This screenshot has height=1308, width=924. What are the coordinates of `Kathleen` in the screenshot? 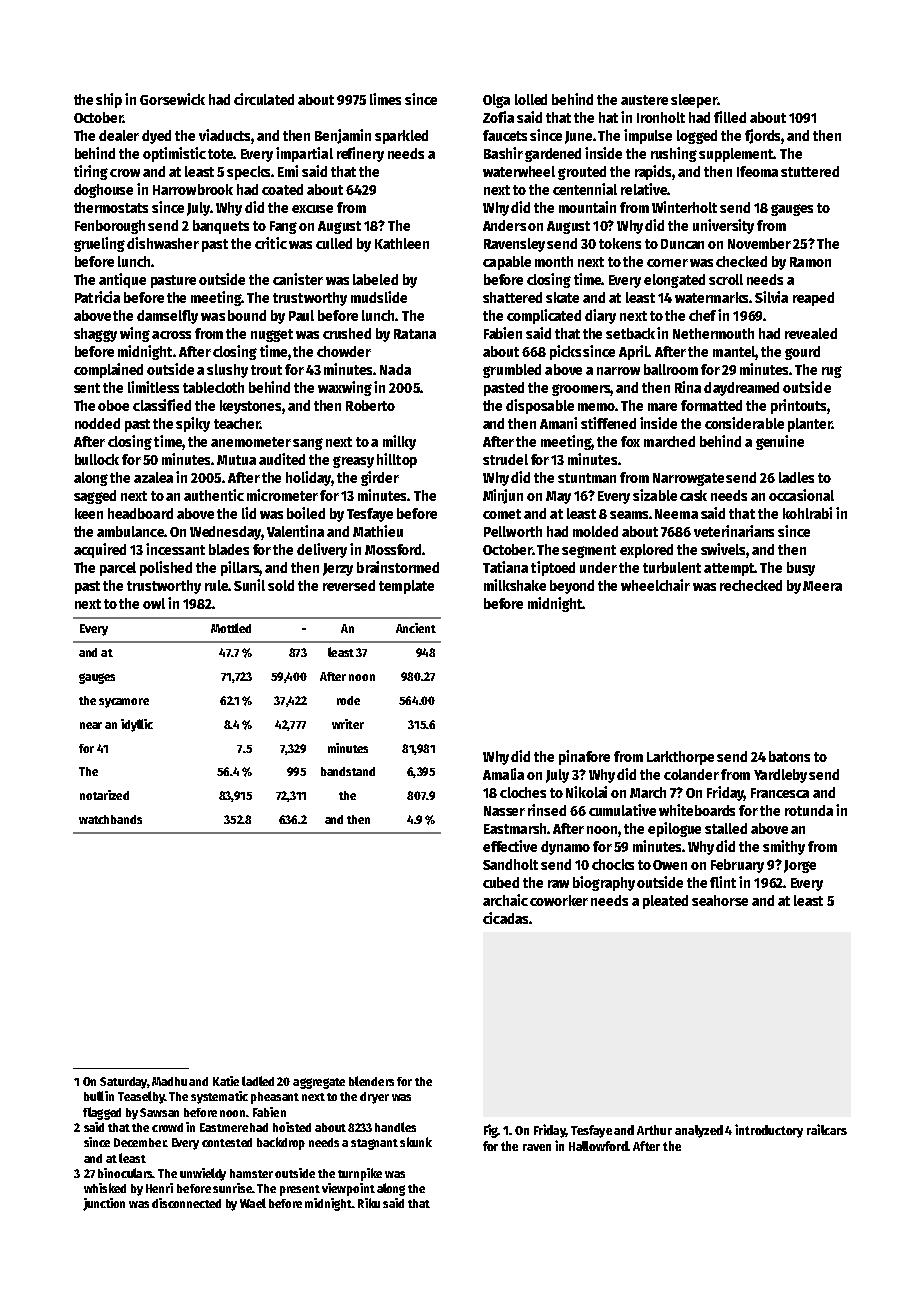 It's located at (402, 243).
